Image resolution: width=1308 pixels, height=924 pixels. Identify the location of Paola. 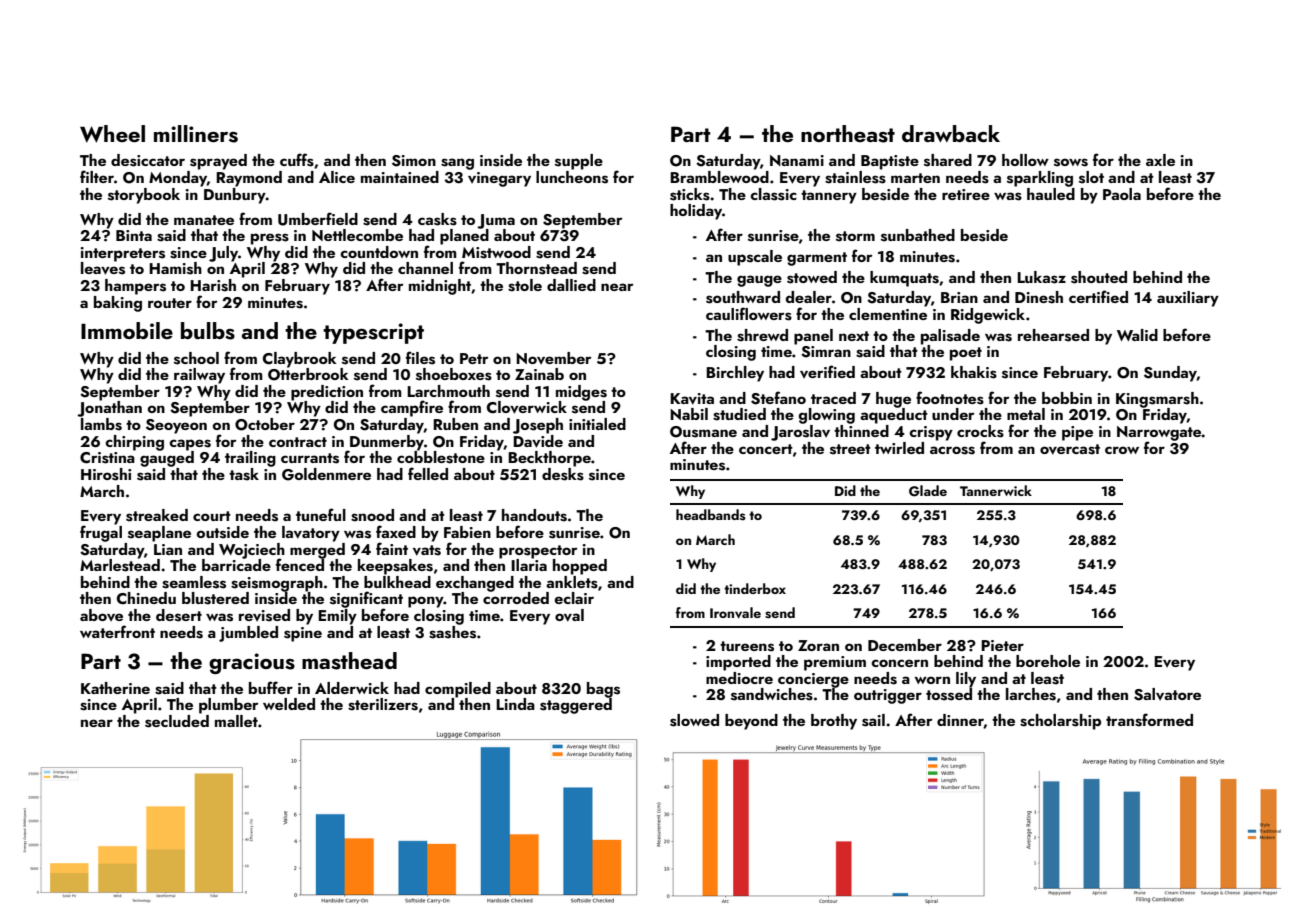
(1122, 194).
